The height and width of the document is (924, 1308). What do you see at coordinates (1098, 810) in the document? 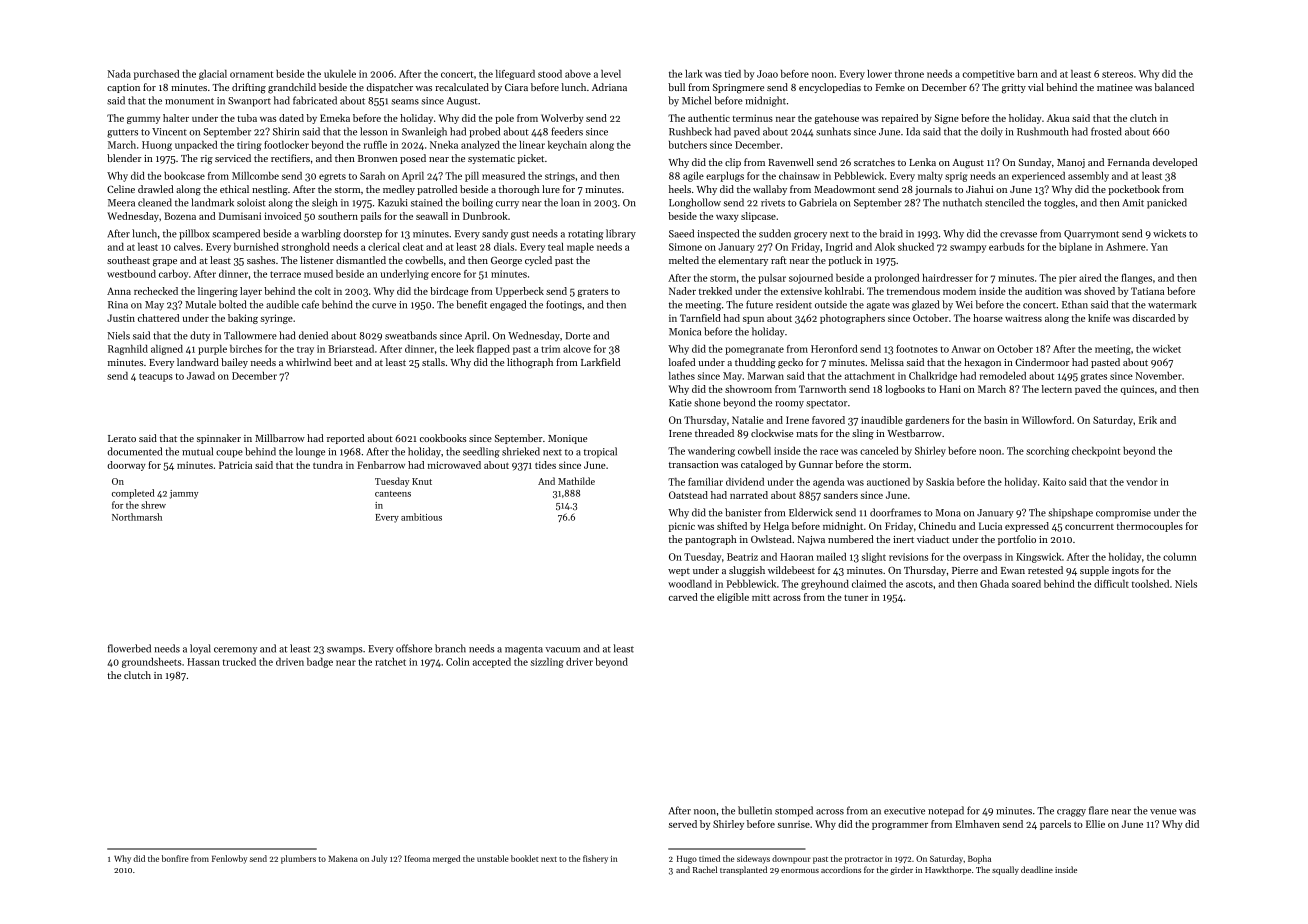
I see `flare` at bounding box center [1098, 810].
